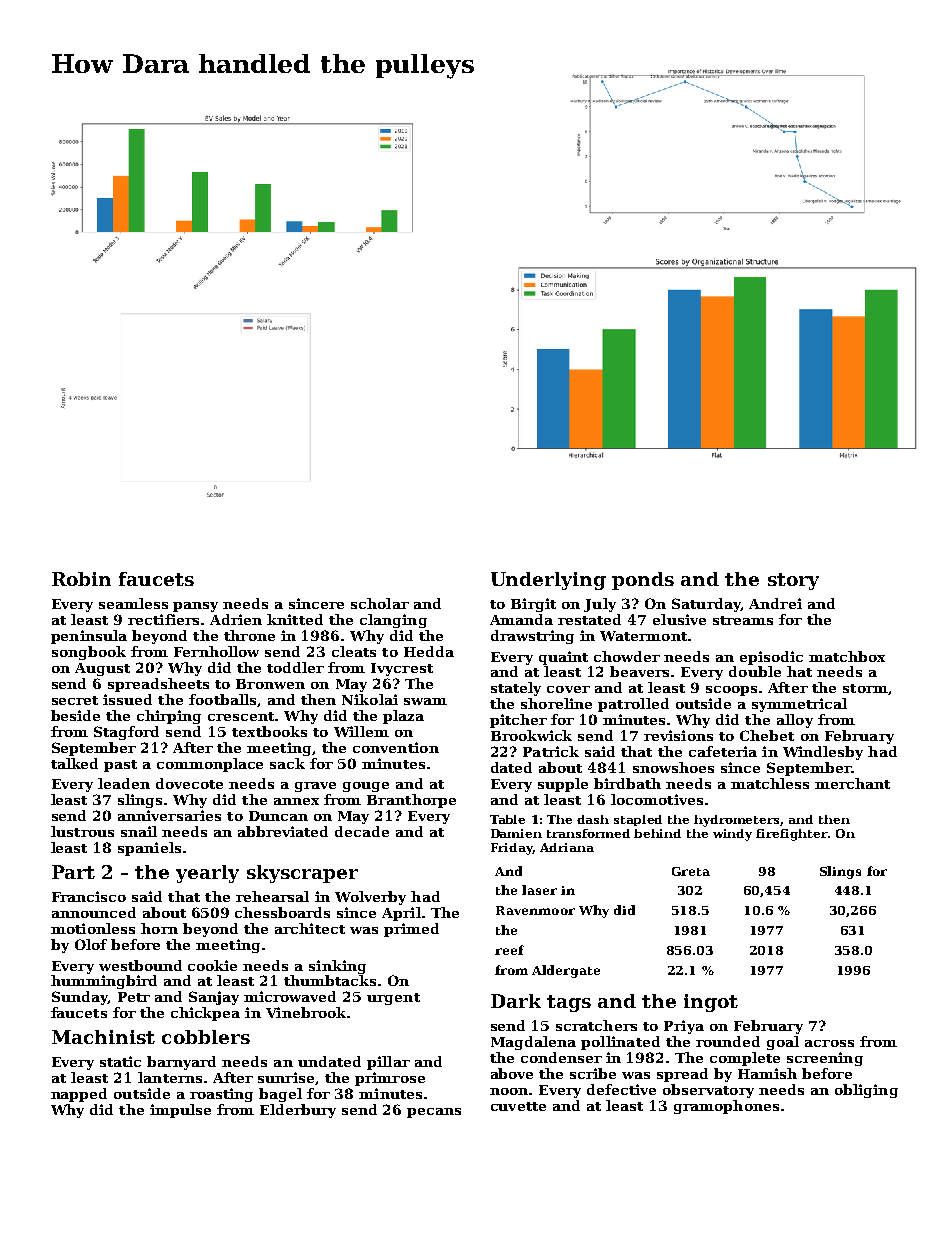  Describe the element at coordinates (79, 1095) in the page. I see `napped` at that location.
